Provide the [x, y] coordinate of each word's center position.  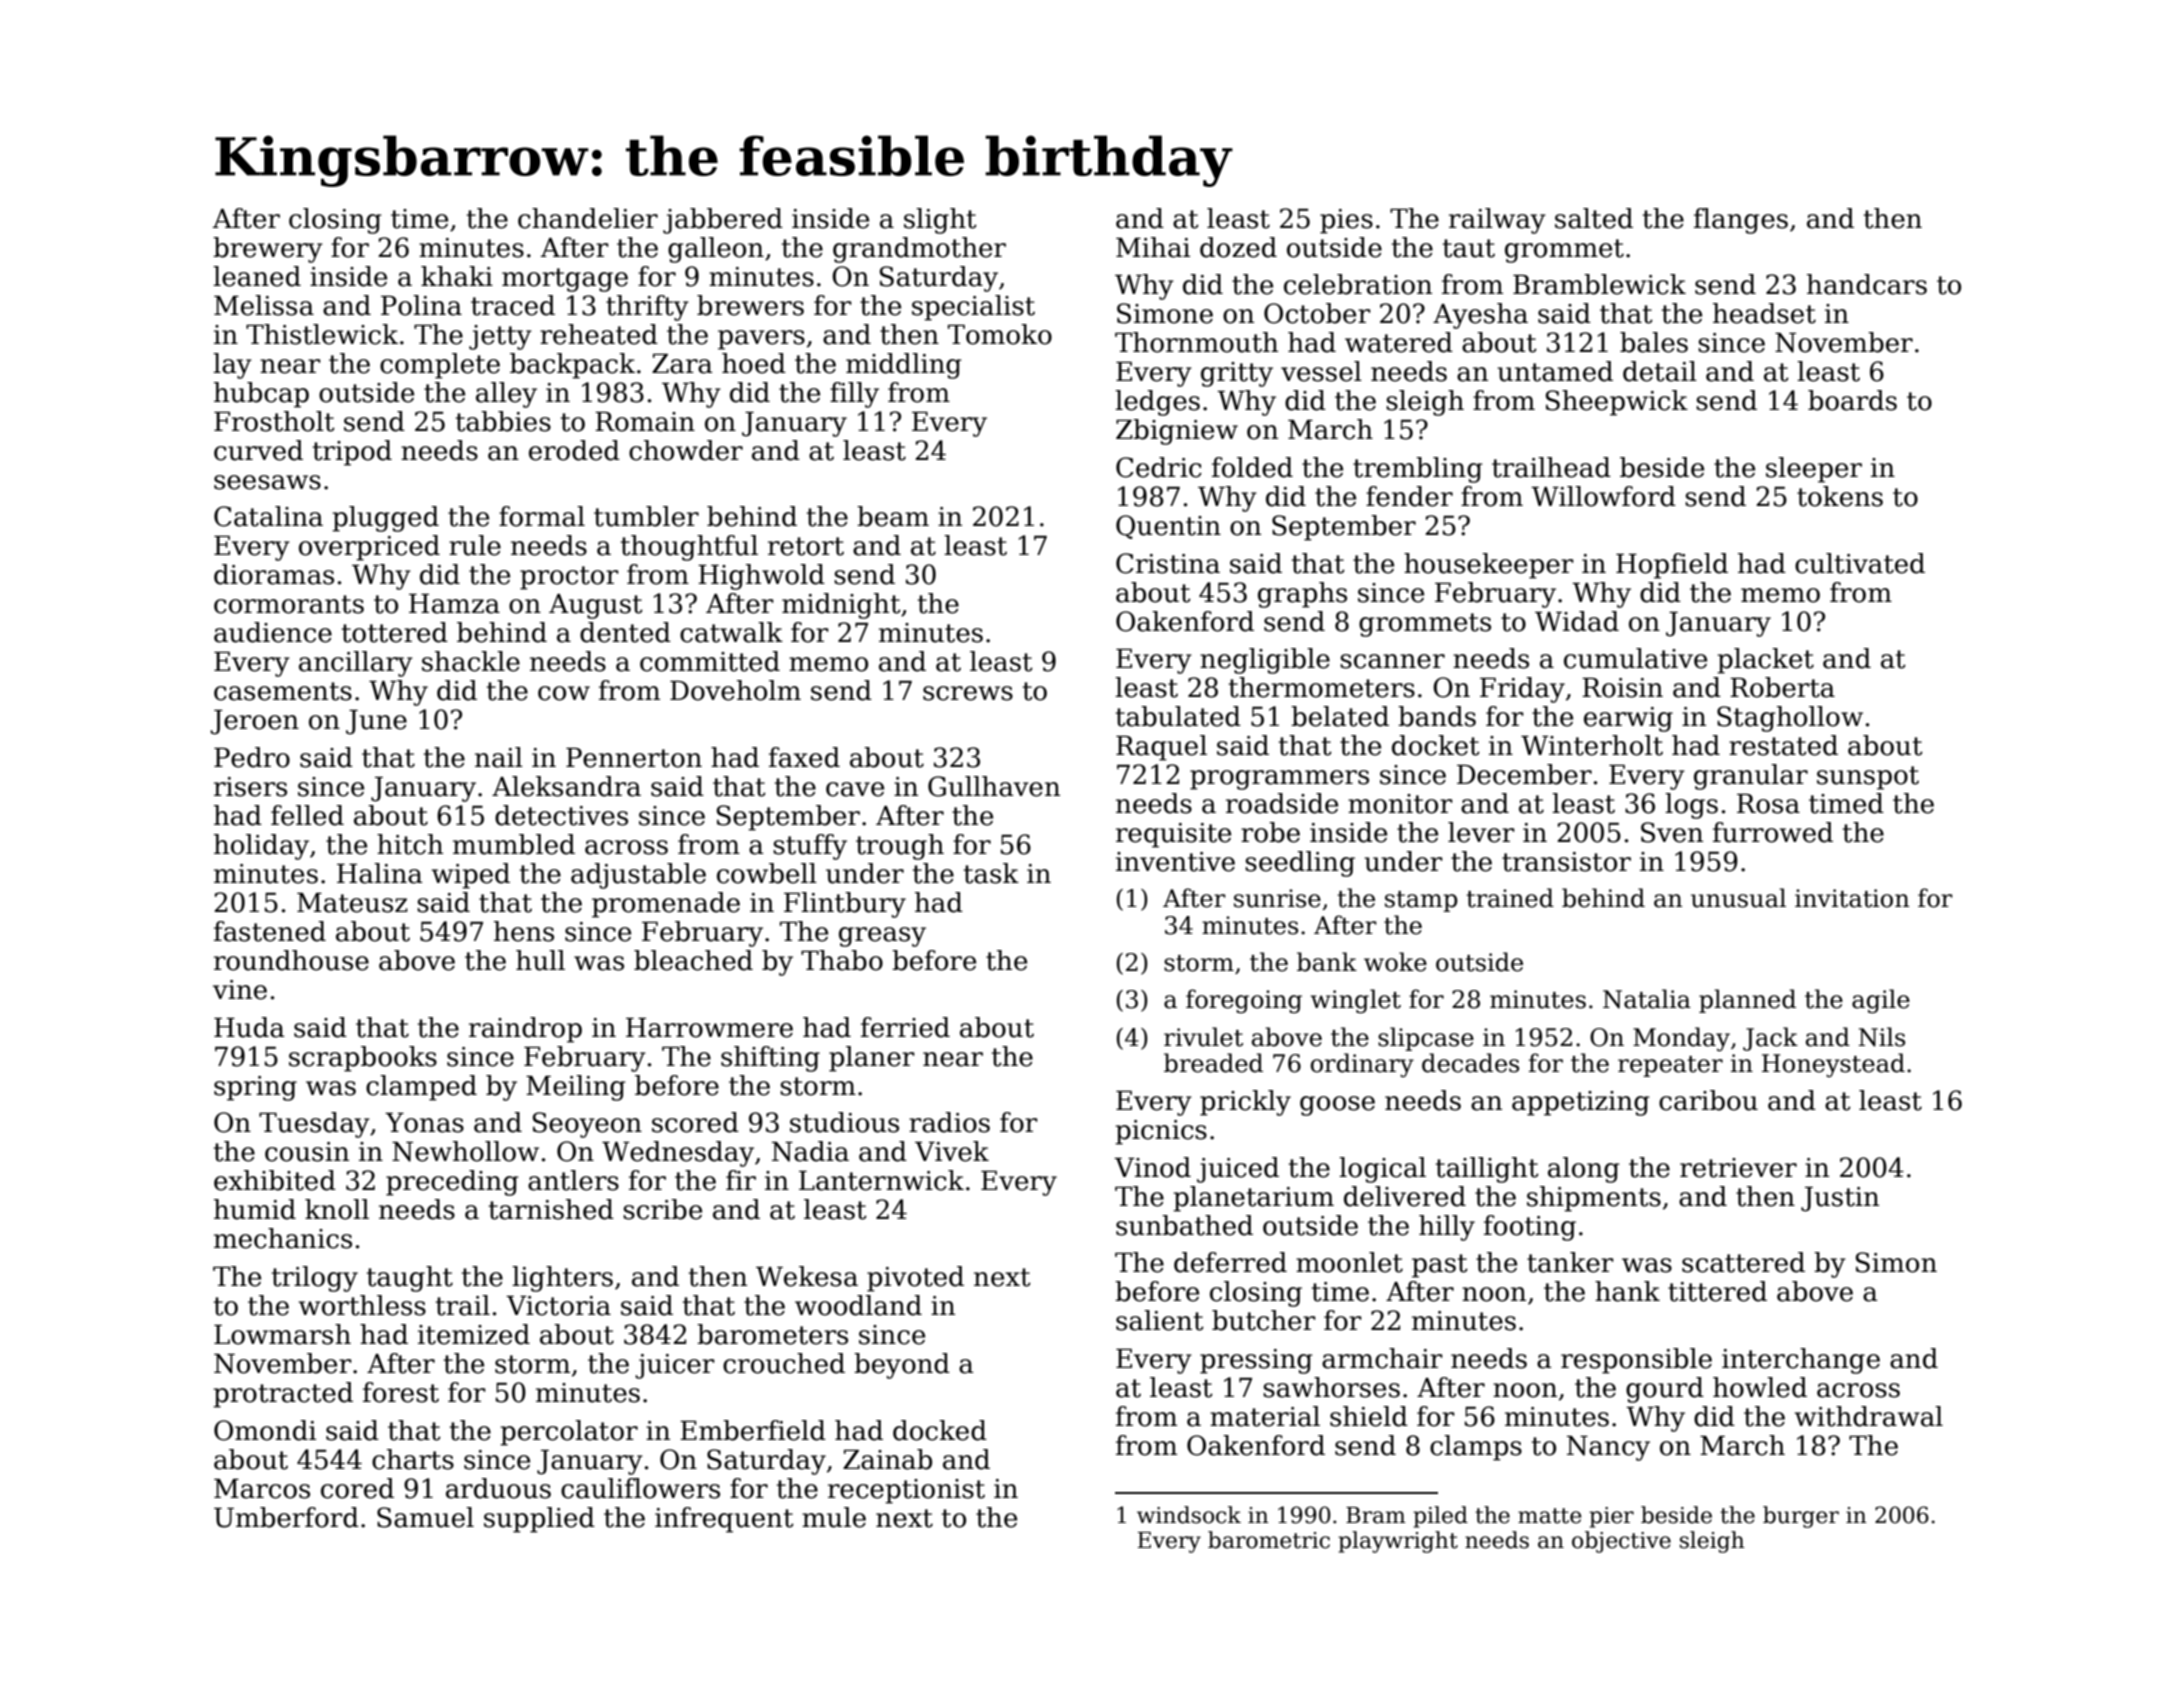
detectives [561, 815]
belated [1340, 716]
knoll [337, 1209]
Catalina [268, 516]
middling [904, 366]
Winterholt [1592, 745]
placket [1765, 661]
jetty [500, 337]
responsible [1636, 1361]
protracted [283, 1395]
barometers [772, 1334]
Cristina [1168, 563]
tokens [1840, 496]
